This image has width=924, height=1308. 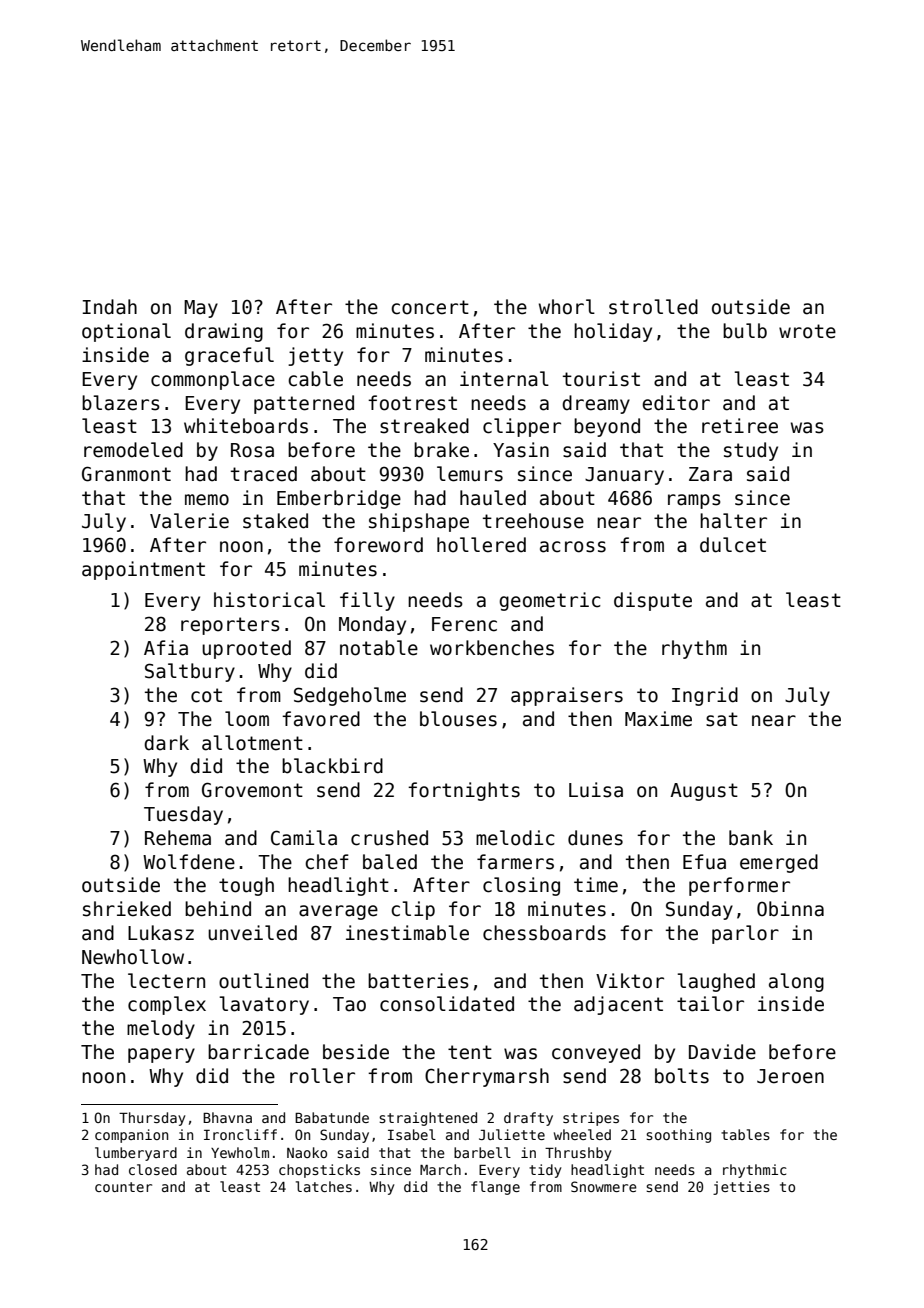 I want to click on companion, so click(x=131, y=1136).
